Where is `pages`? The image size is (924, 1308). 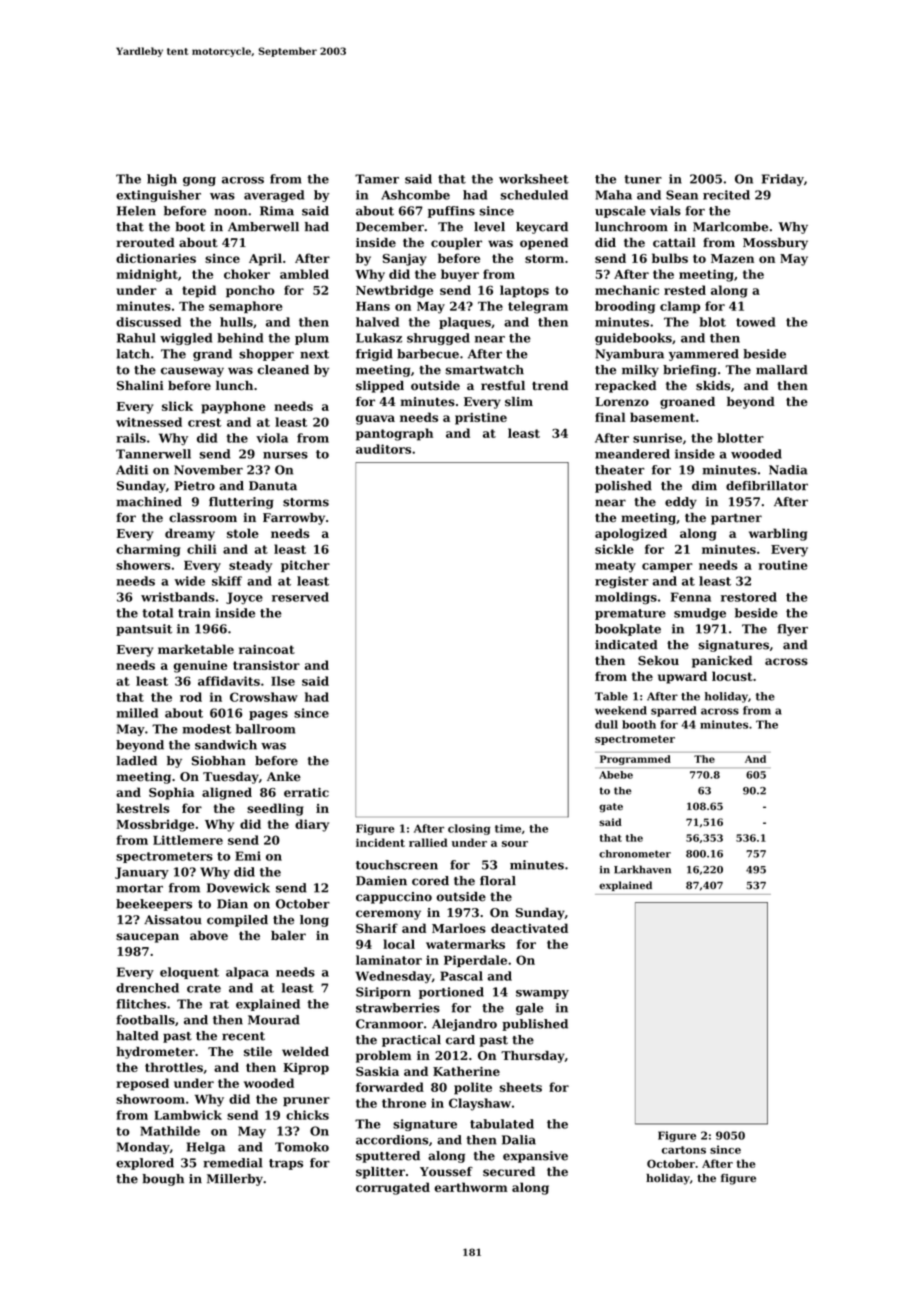
pages is located at coordinates (268, 716).
